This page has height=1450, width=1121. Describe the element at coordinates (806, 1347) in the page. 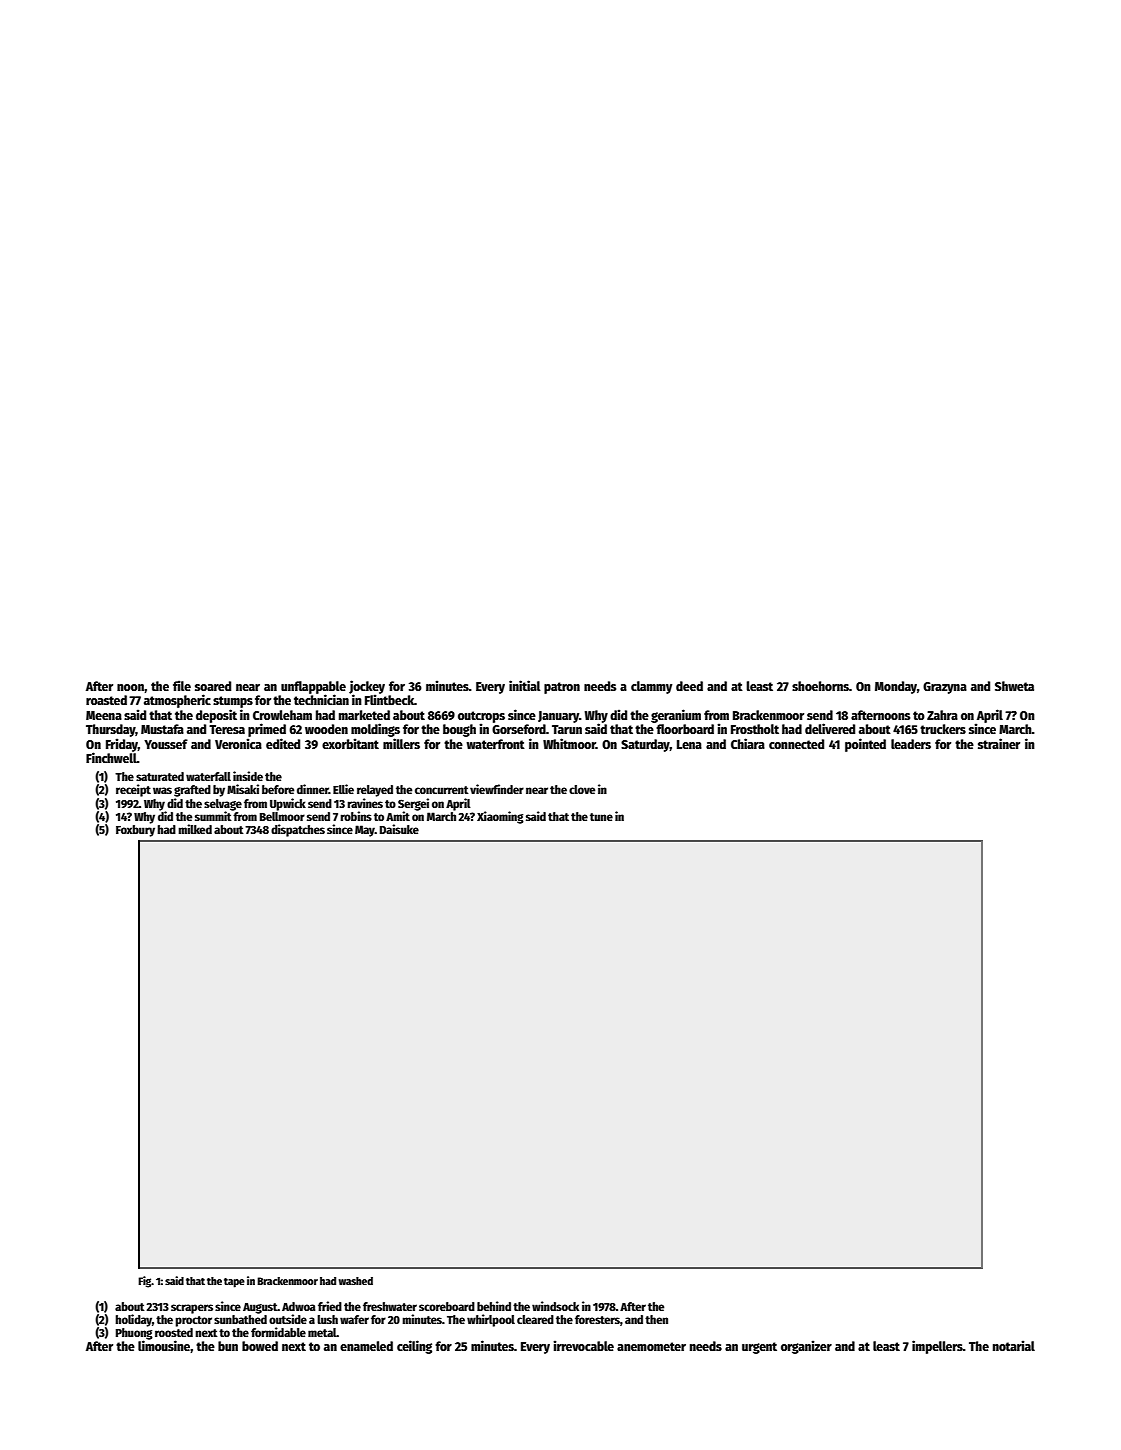

I see `organizer` at that location.
